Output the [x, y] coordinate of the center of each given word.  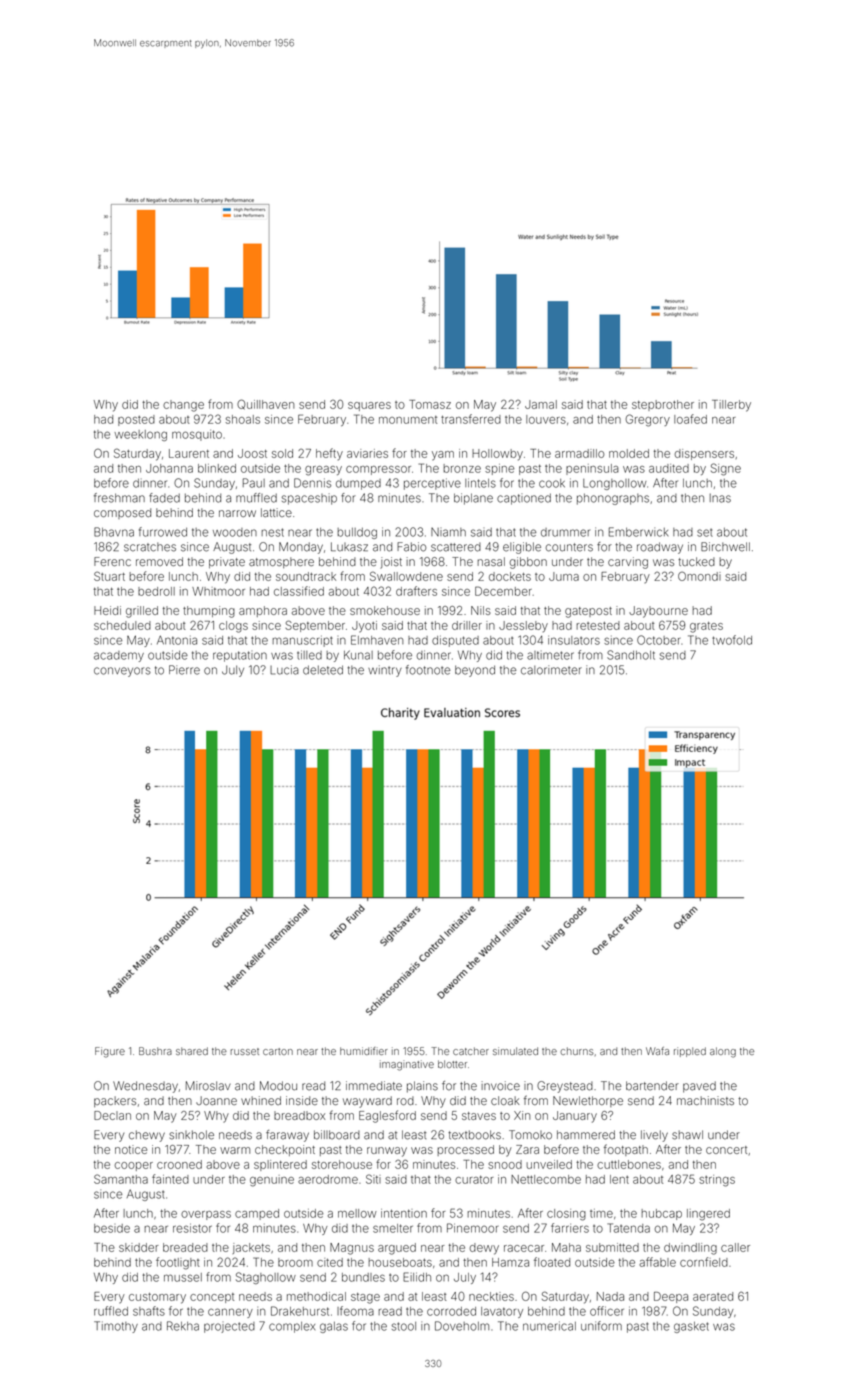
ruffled [111, 1311]
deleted [323, 670]
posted [136, 420]
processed [465, 1150]
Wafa [657, 1051]
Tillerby [731, 406]
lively [654, 1136]
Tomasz [430, 404]
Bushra [155, 1051]
